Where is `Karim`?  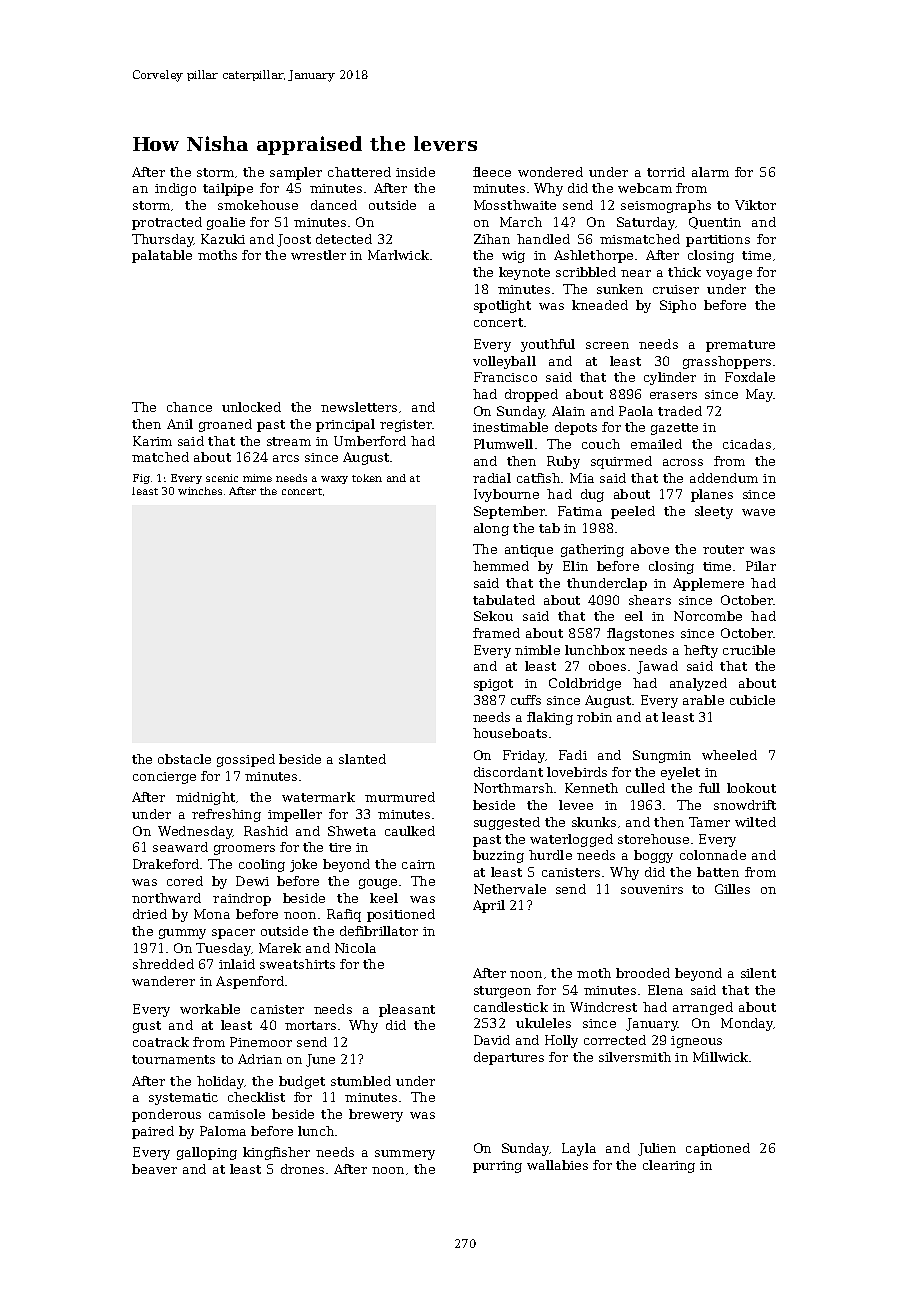
Karim is located at coordinates (152, 441).
